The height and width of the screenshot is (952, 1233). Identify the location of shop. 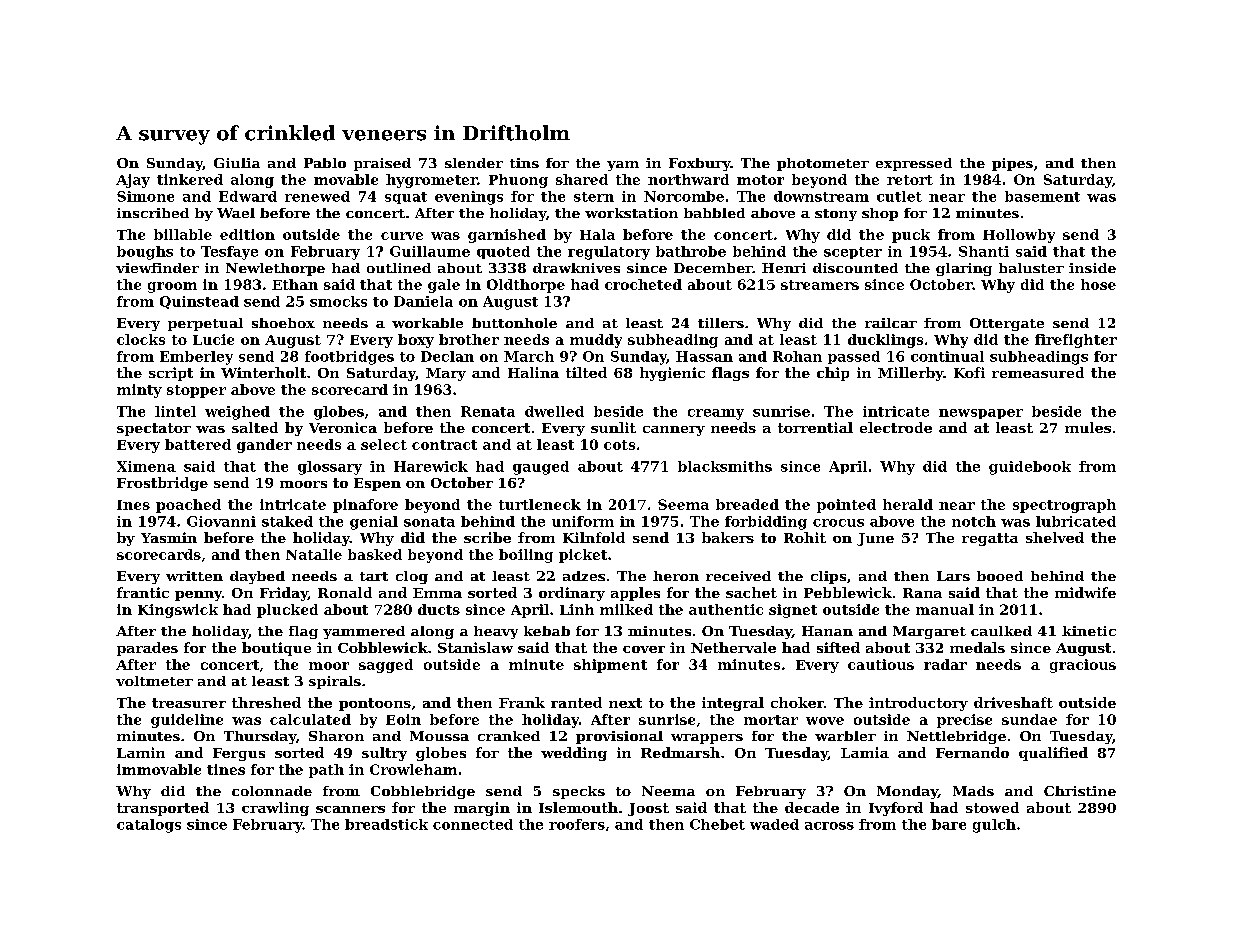
(880, 214).
